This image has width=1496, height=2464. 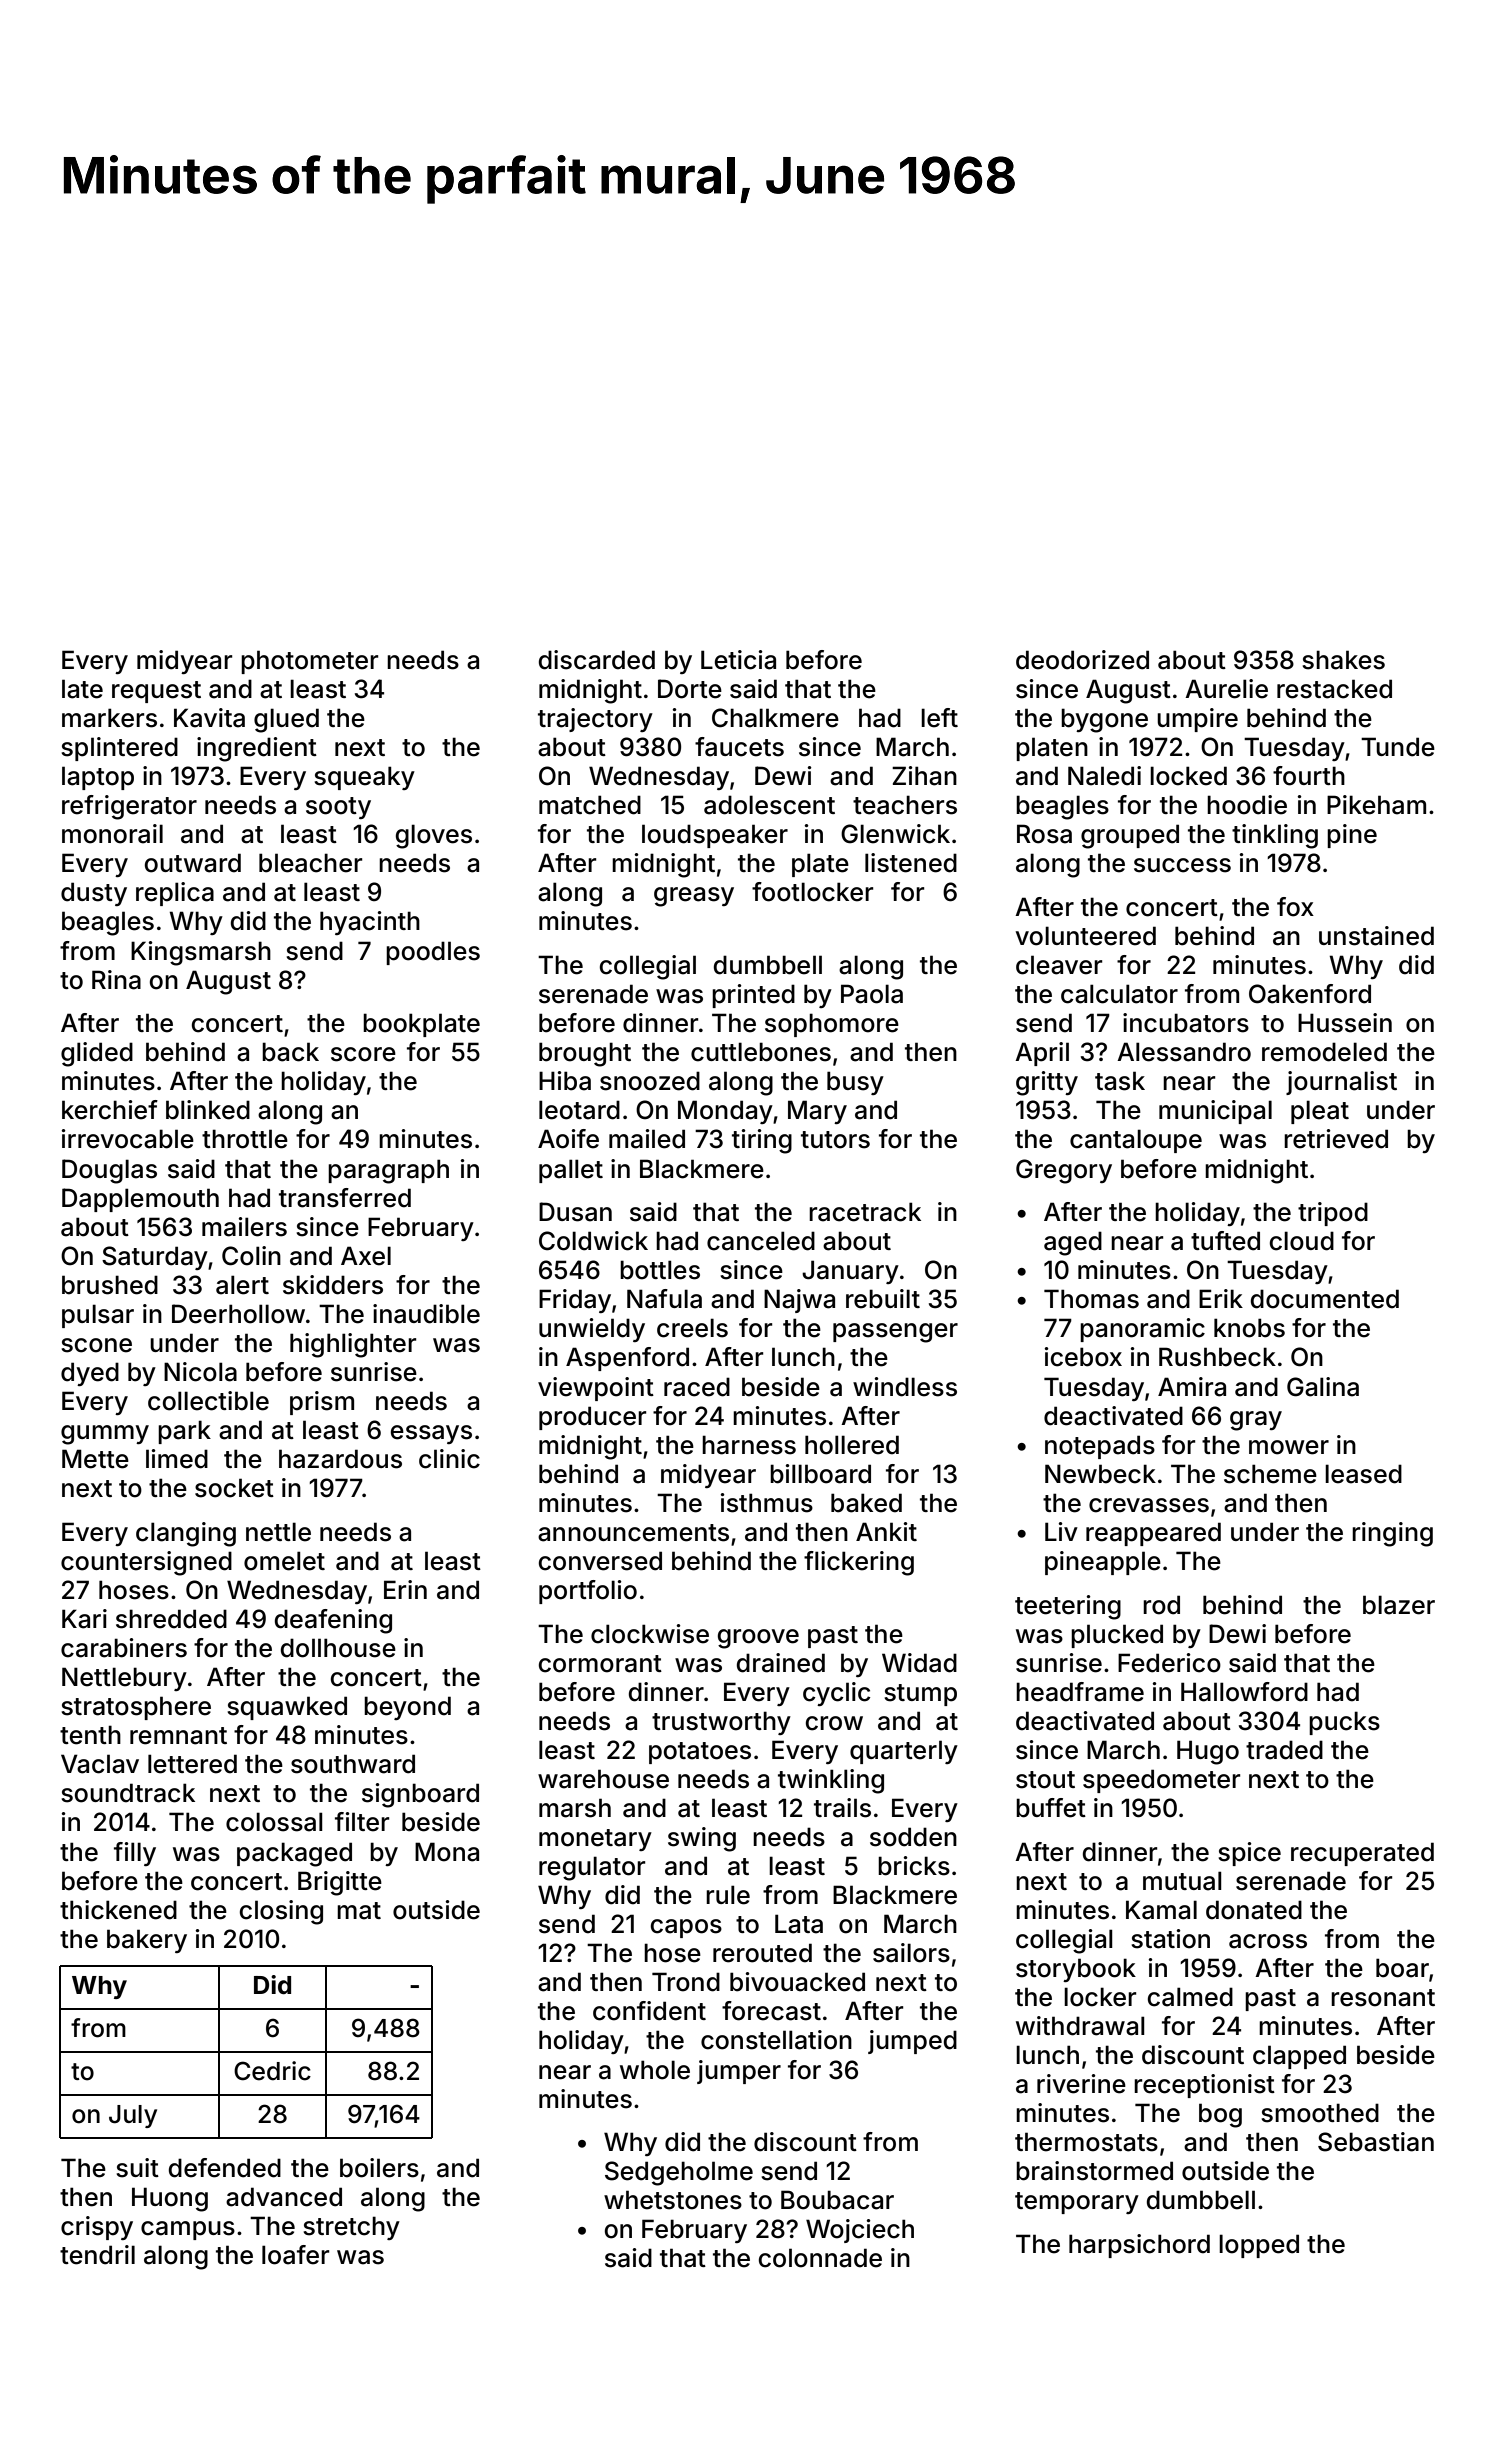 I want to click on defended, so click(x=225, y=2168).
